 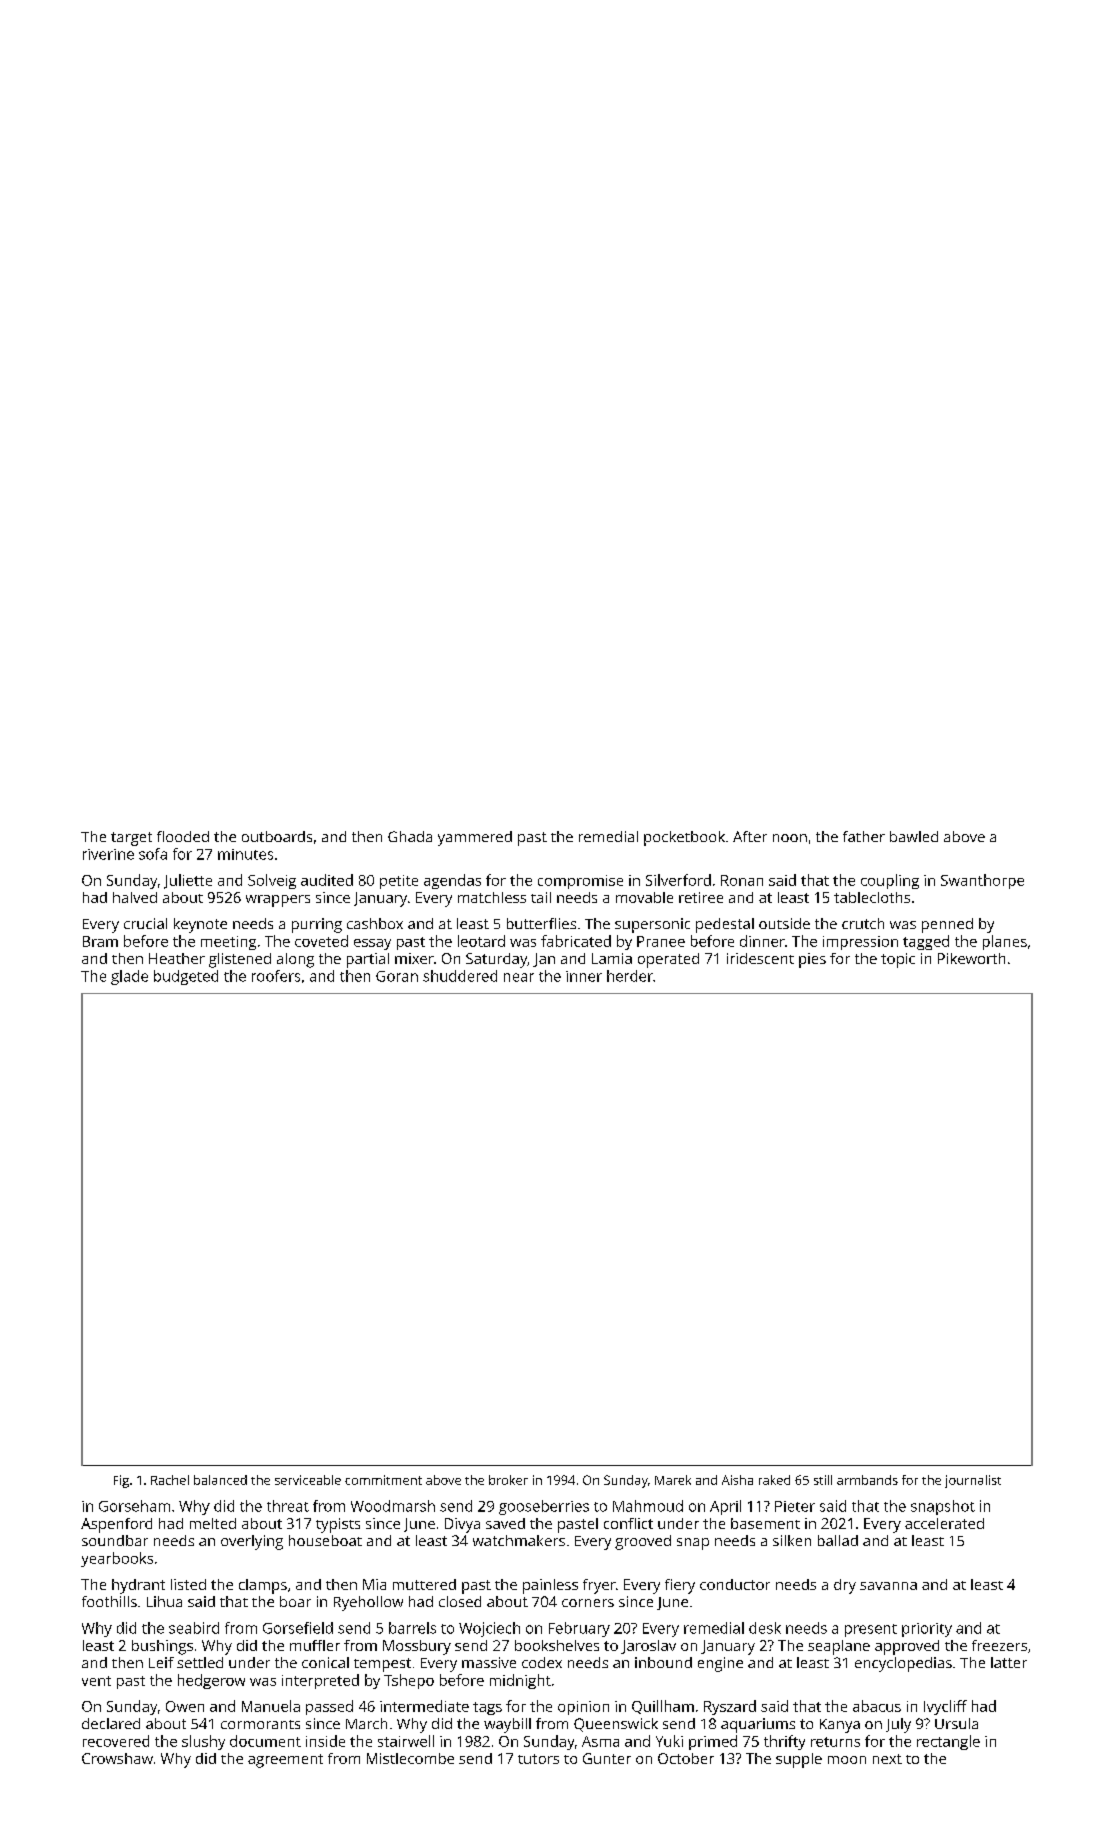 I want to click on flooded, so click(x=183, y=836).
